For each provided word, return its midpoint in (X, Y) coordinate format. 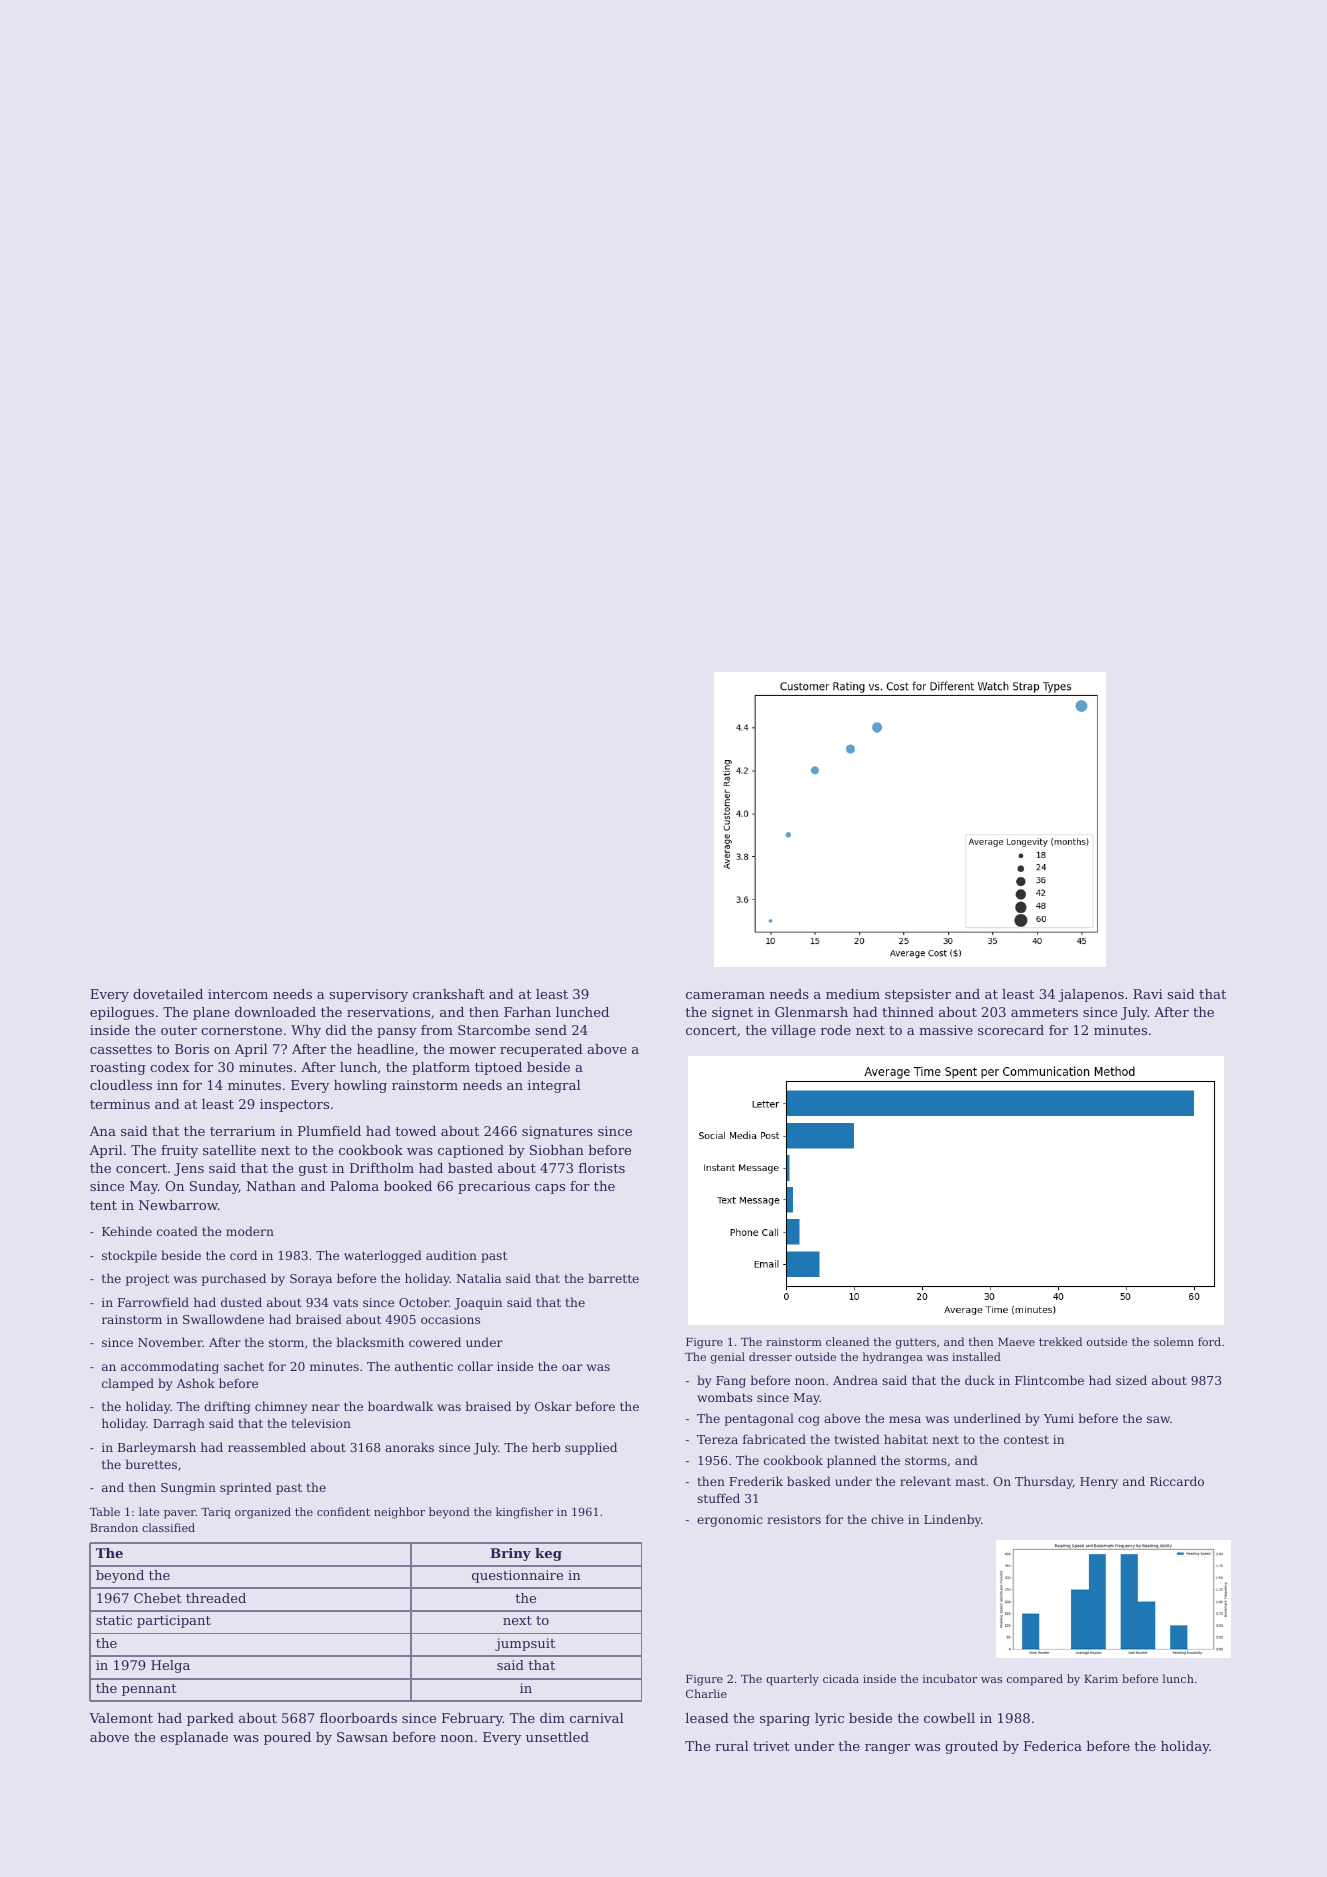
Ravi (1148, 994)
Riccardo (1177, 1481)
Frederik (756, 1481)
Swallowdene (223, 1319)
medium (853, 994)
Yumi (1058, 1418)
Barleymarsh (157, 1448)
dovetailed (168, 994)
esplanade (194, 1738)
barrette (613, 1278)
